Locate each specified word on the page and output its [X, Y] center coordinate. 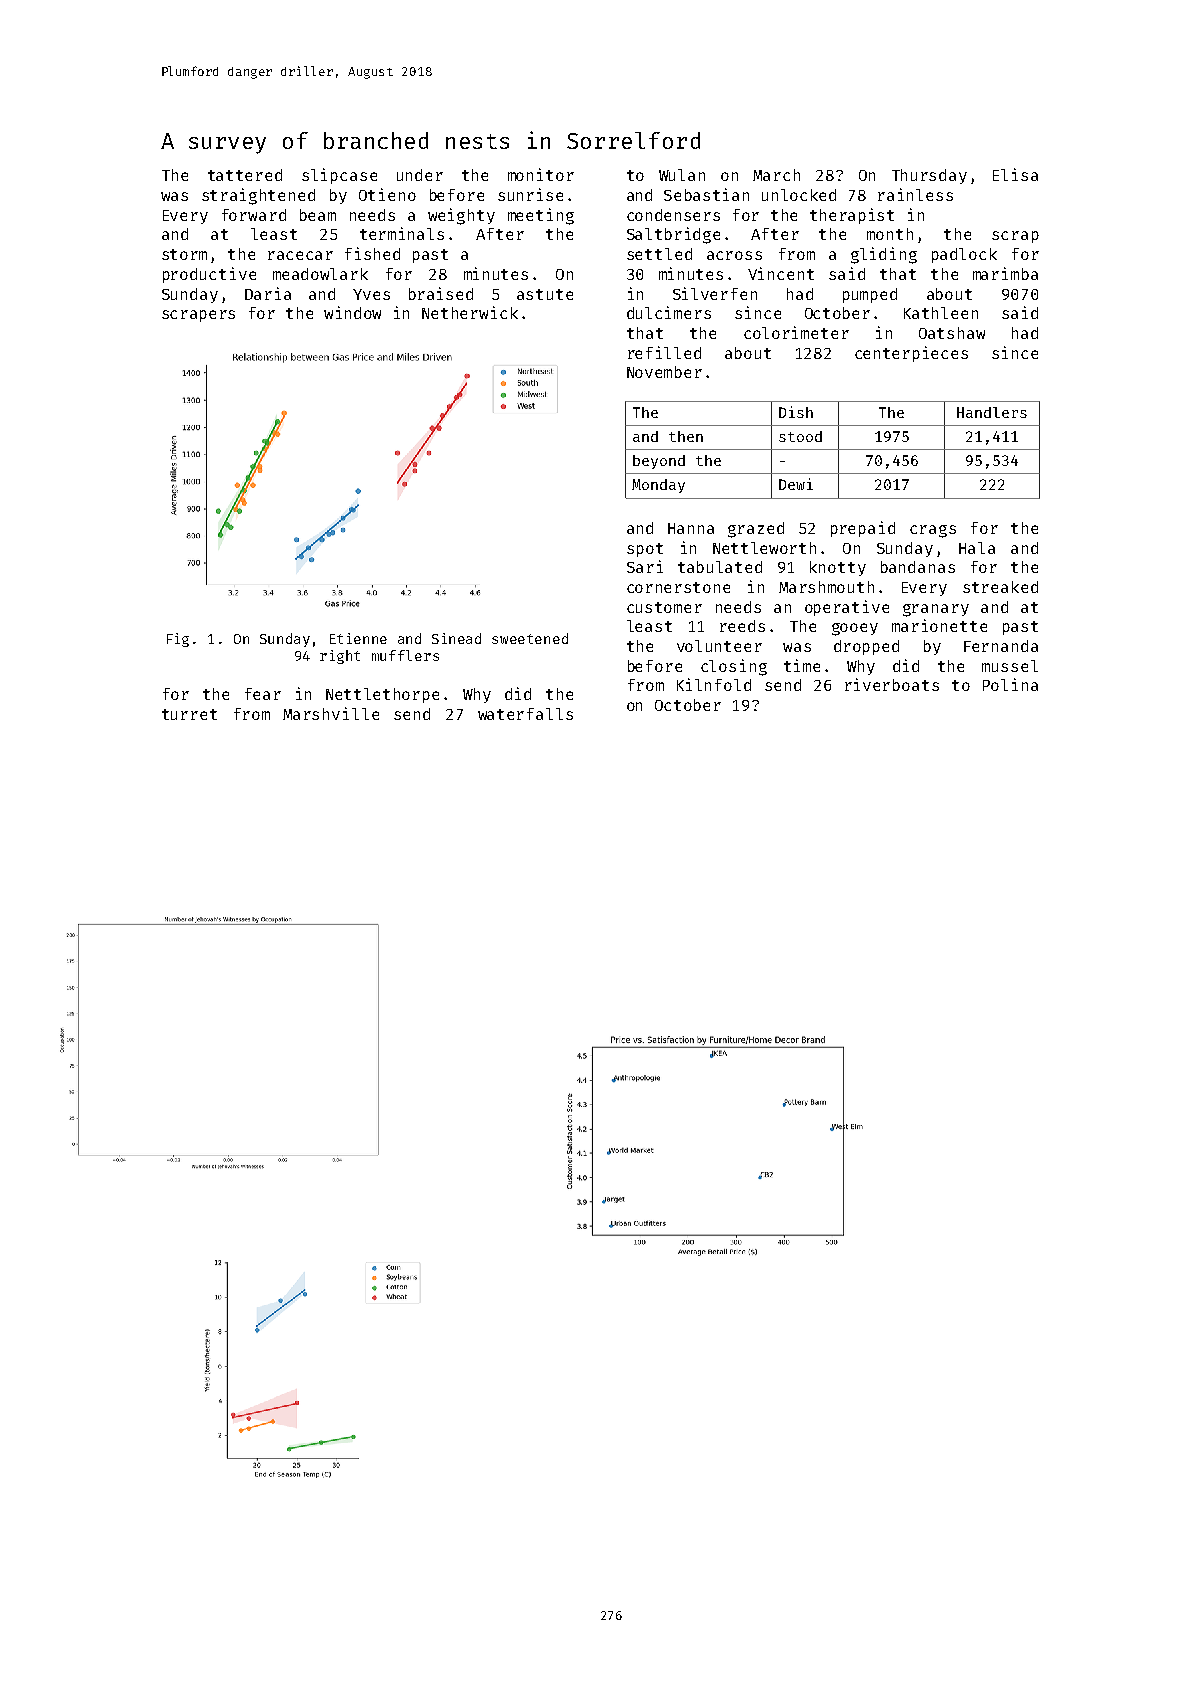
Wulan [682, 175]
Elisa [1015, 174]
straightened [258, 196]
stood [800, 436]
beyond [659, 462]
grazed [756, 530]
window [352, 312]
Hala [977, 548]
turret [189, 714]
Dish [796, 412]
